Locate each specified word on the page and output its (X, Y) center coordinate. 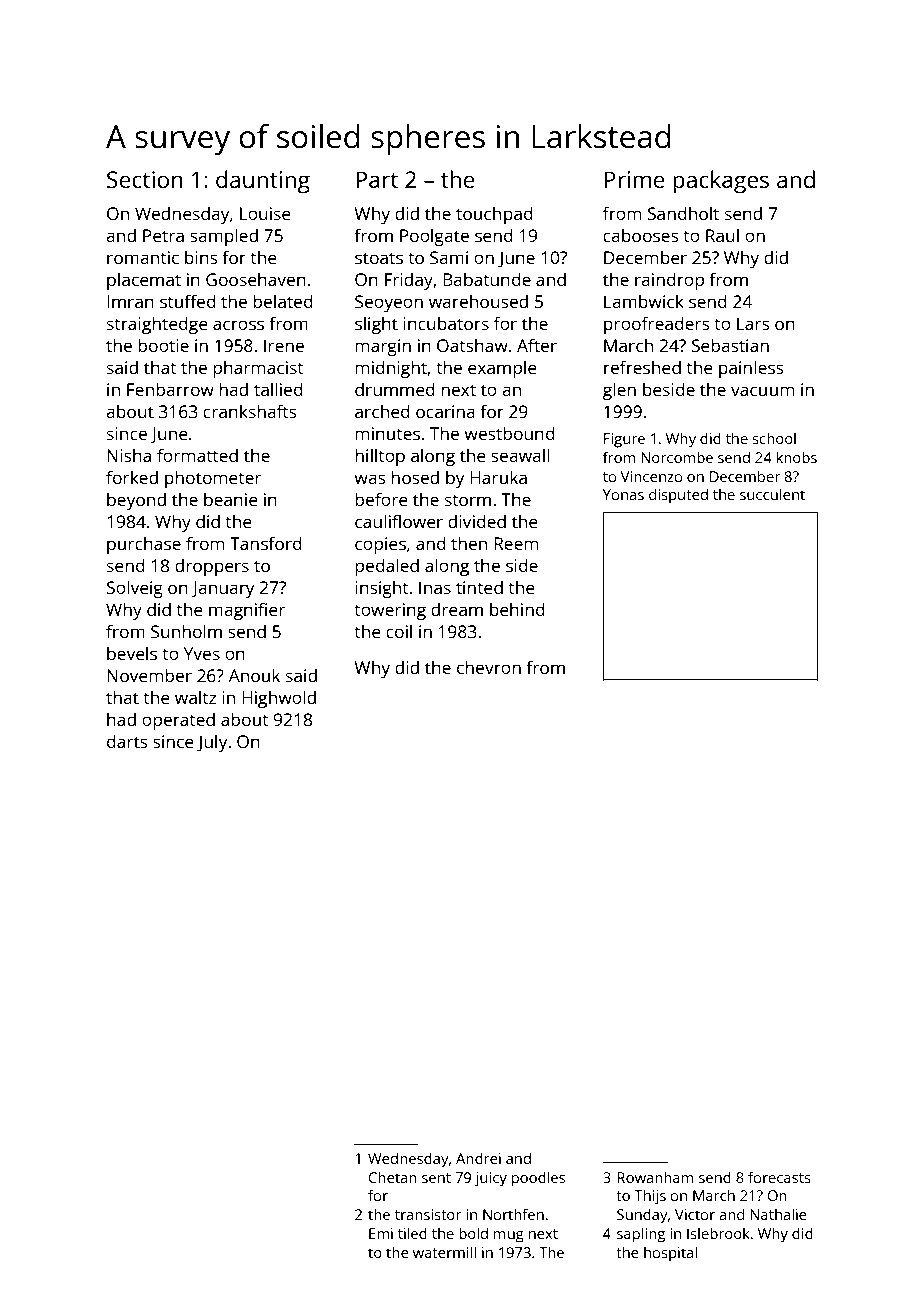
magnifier (247, 611)
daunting (263, 182)
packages (721, 182)
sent (436, 1178)
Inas (435, 587)
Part (377, 179)
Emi (381, 1233)
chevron (489, 667)
